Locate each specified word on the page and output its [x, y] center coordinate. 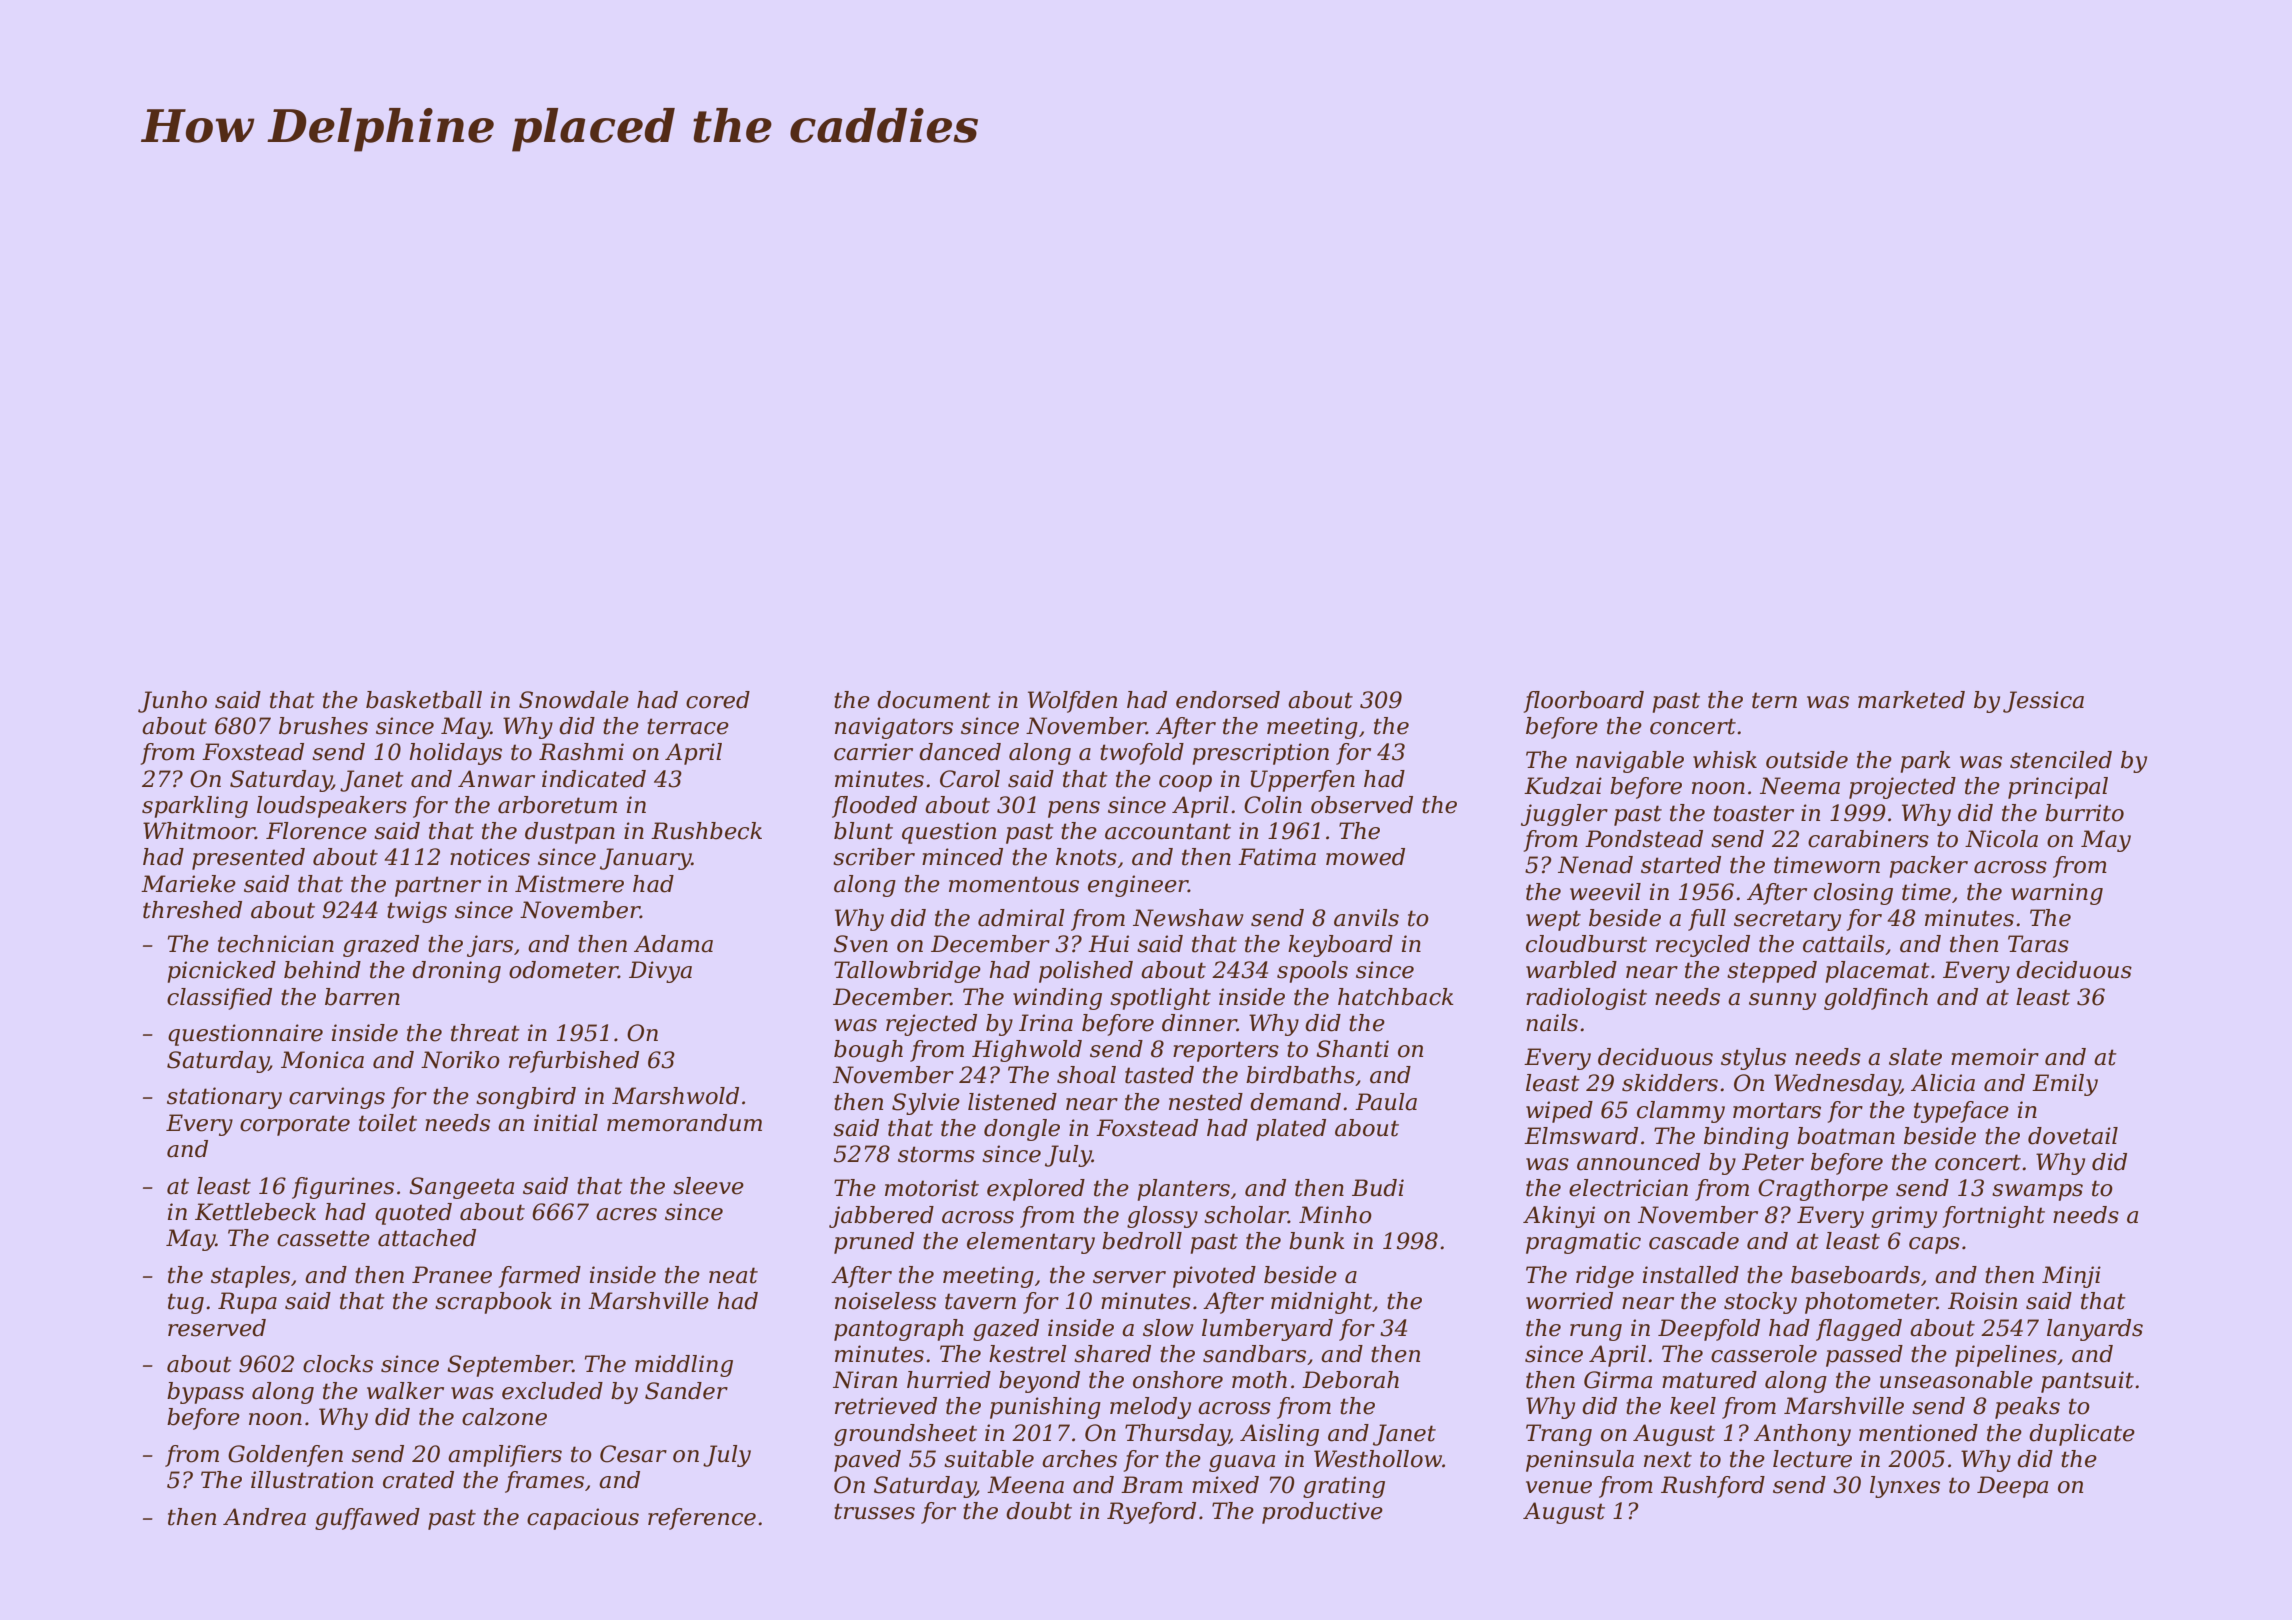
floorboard [1583, 702]
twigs [417, 912]
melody [1150, 1408]
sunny [1782, 1001]
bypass [205, 1393]
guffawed [367, 1519]
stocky [1760, 1303]
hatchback [1396, 997]
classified [219, 999]
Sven [861, 944]
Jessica [2043, 702]
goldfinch [1876, 999]
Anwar [496, 779]
